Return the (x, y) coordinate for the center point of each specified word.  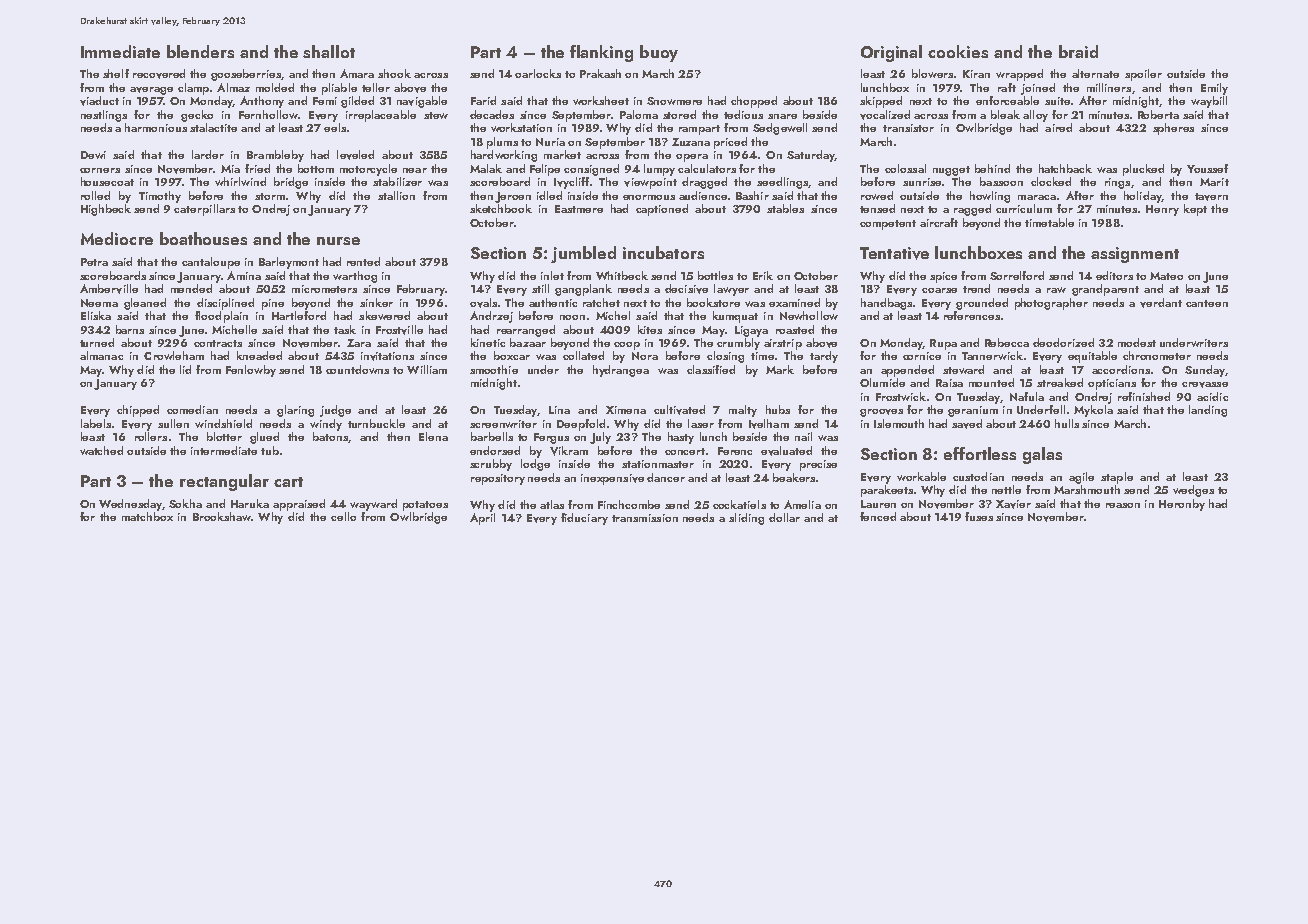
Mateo (1166, 276)
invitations (387, 356)
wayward (373, 505)
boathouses (203, 238)
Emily (1214, 89)
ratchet (601, 302)
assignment (1135, 255)
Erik (763, 275)
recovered (159, 74)
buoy (659, 53)
